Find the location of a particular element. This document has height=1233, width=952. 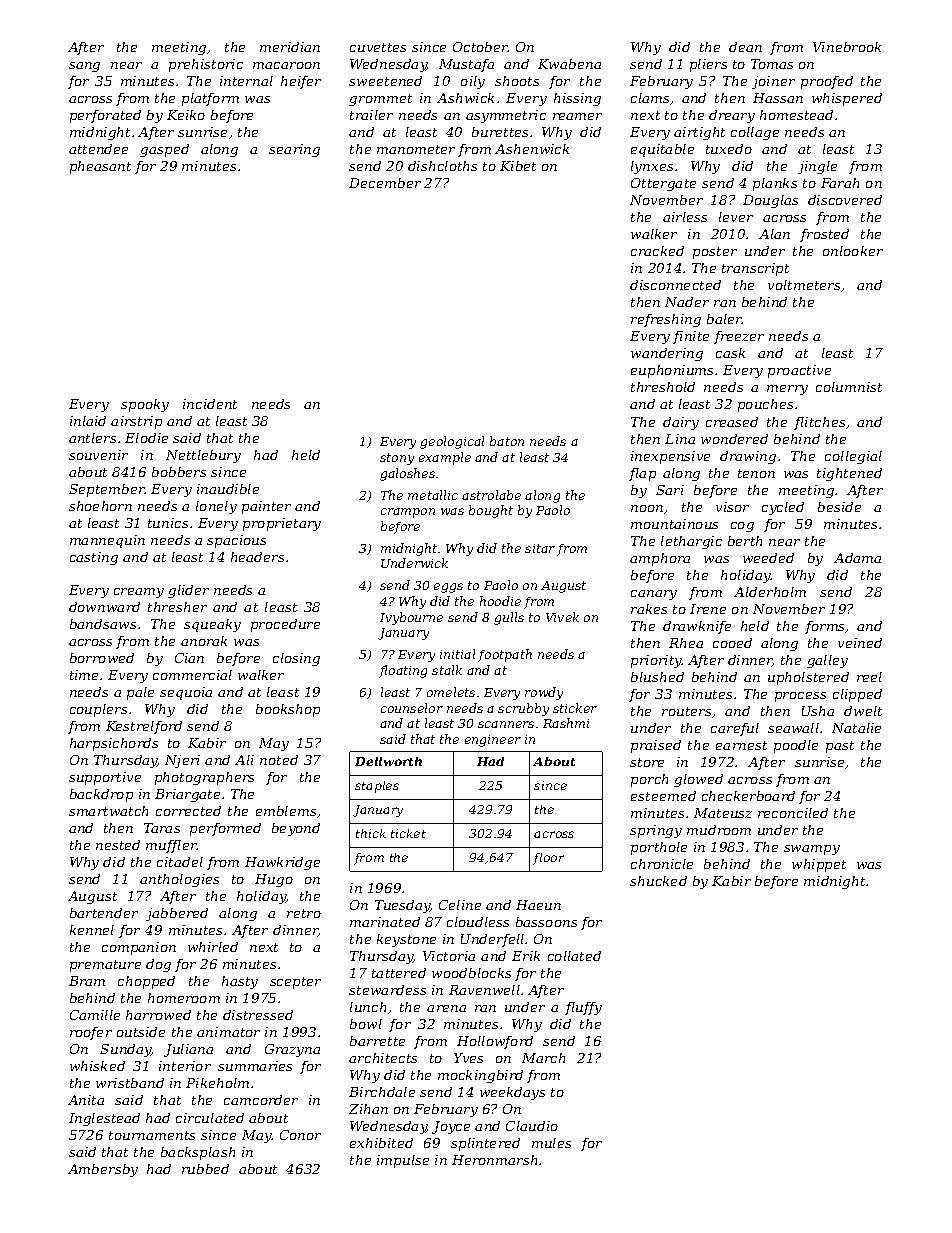

roofer is located at coordinates (91, 1033).
